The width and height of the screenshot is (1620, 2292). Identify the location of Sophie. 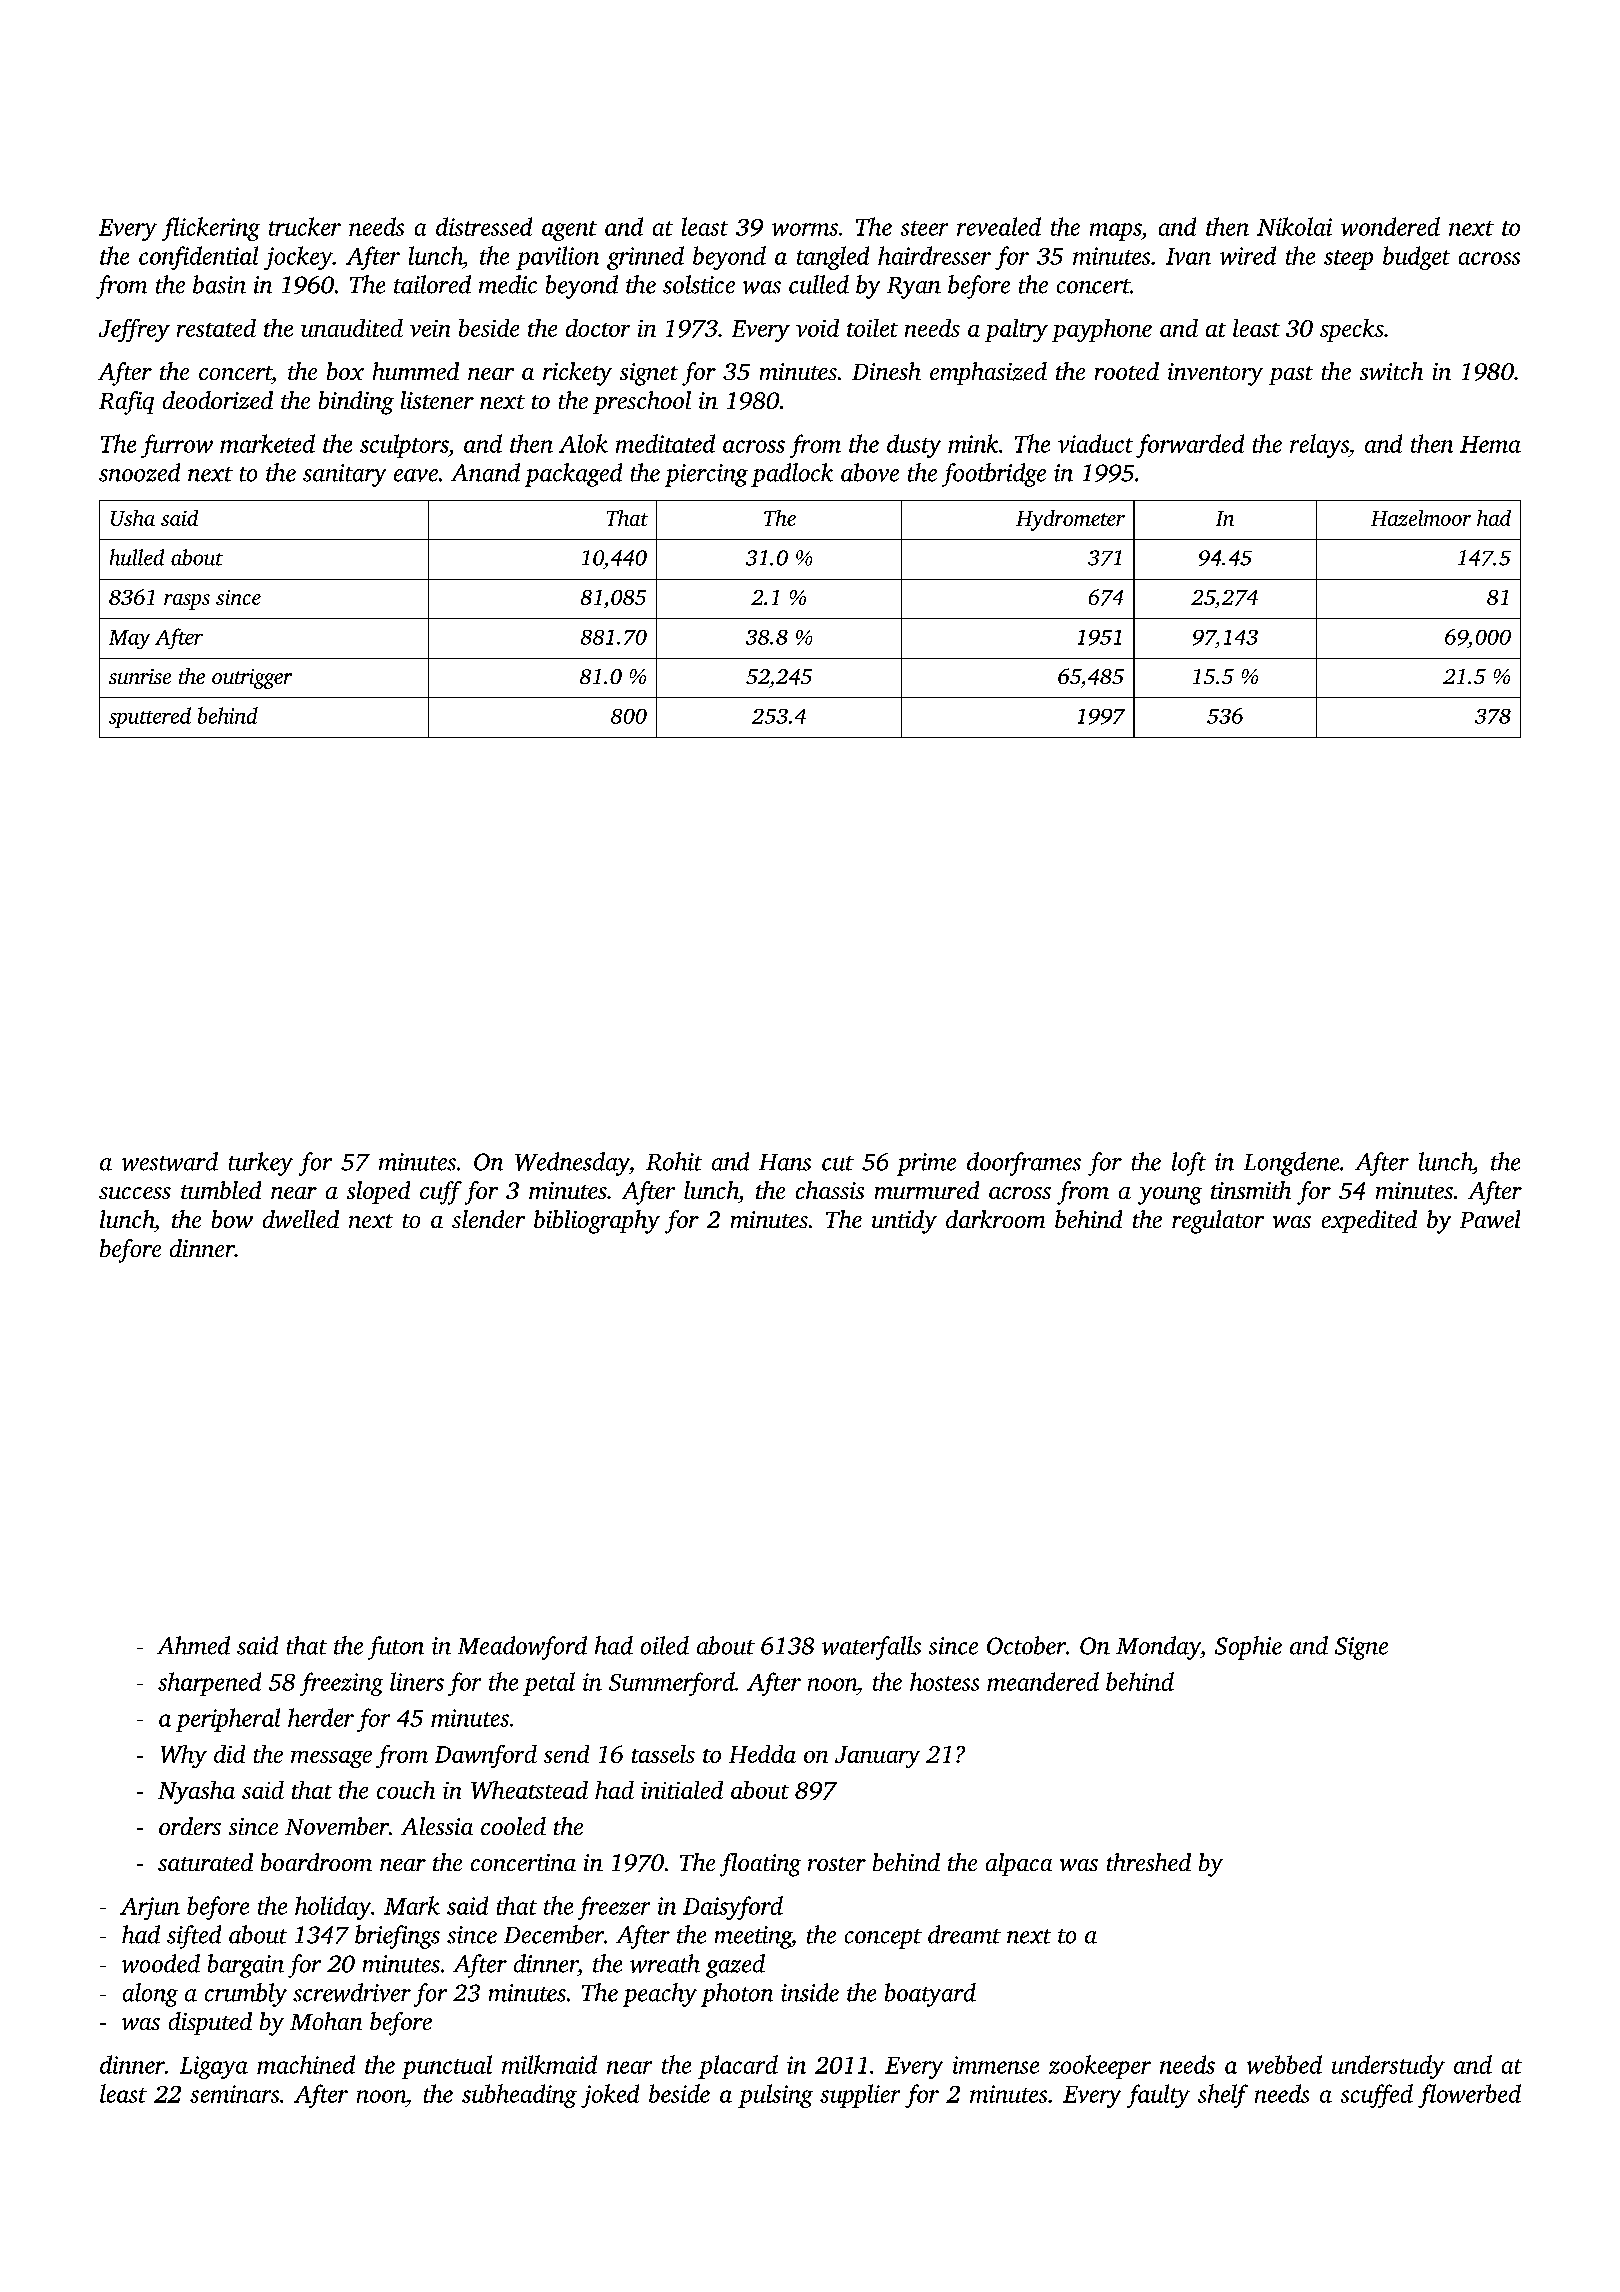
(1248, 1648).
